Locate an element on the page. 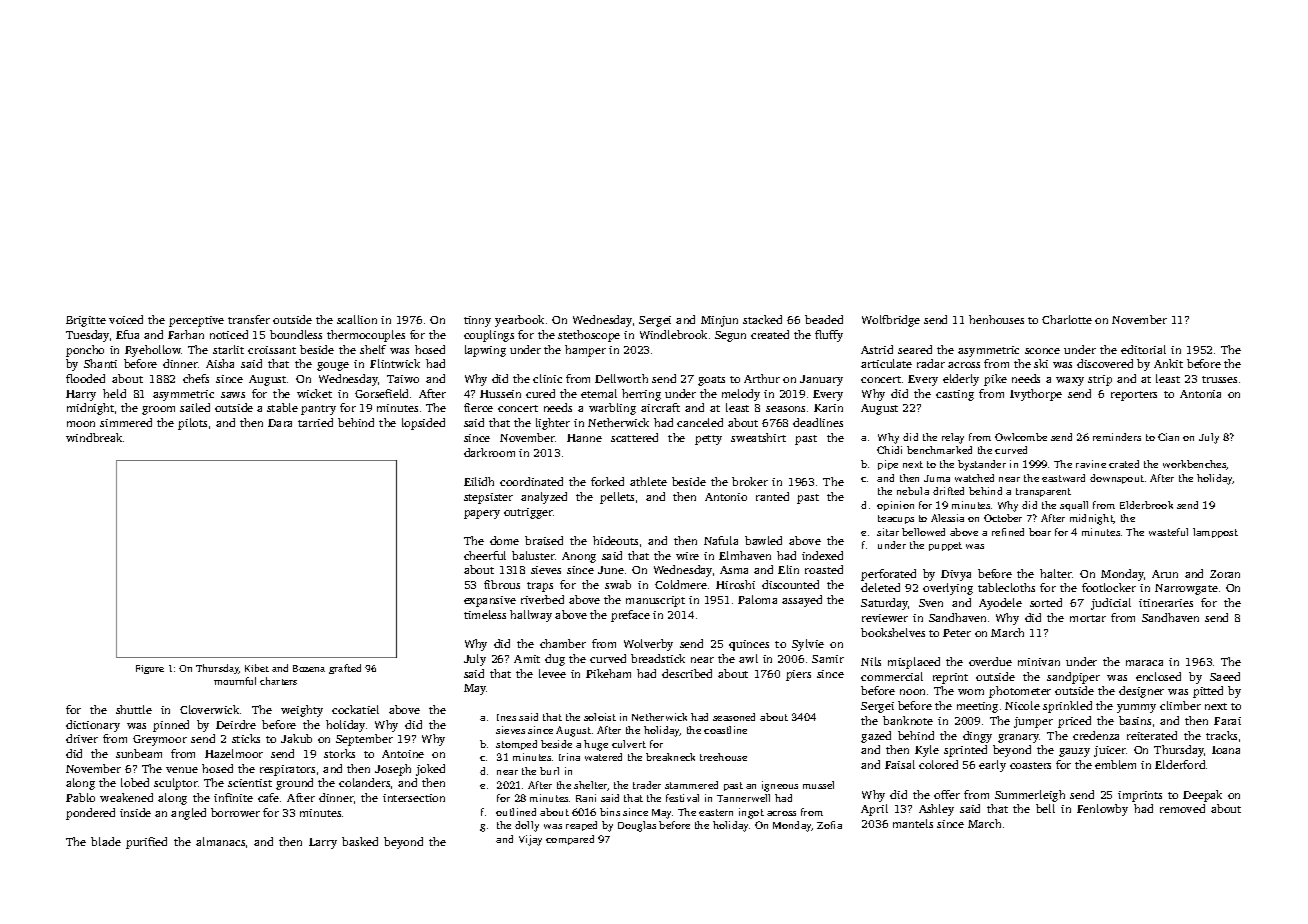 Image resolution: width=1308 pixels, height=924 pixels. compared is located at coordinates (570, 840).
